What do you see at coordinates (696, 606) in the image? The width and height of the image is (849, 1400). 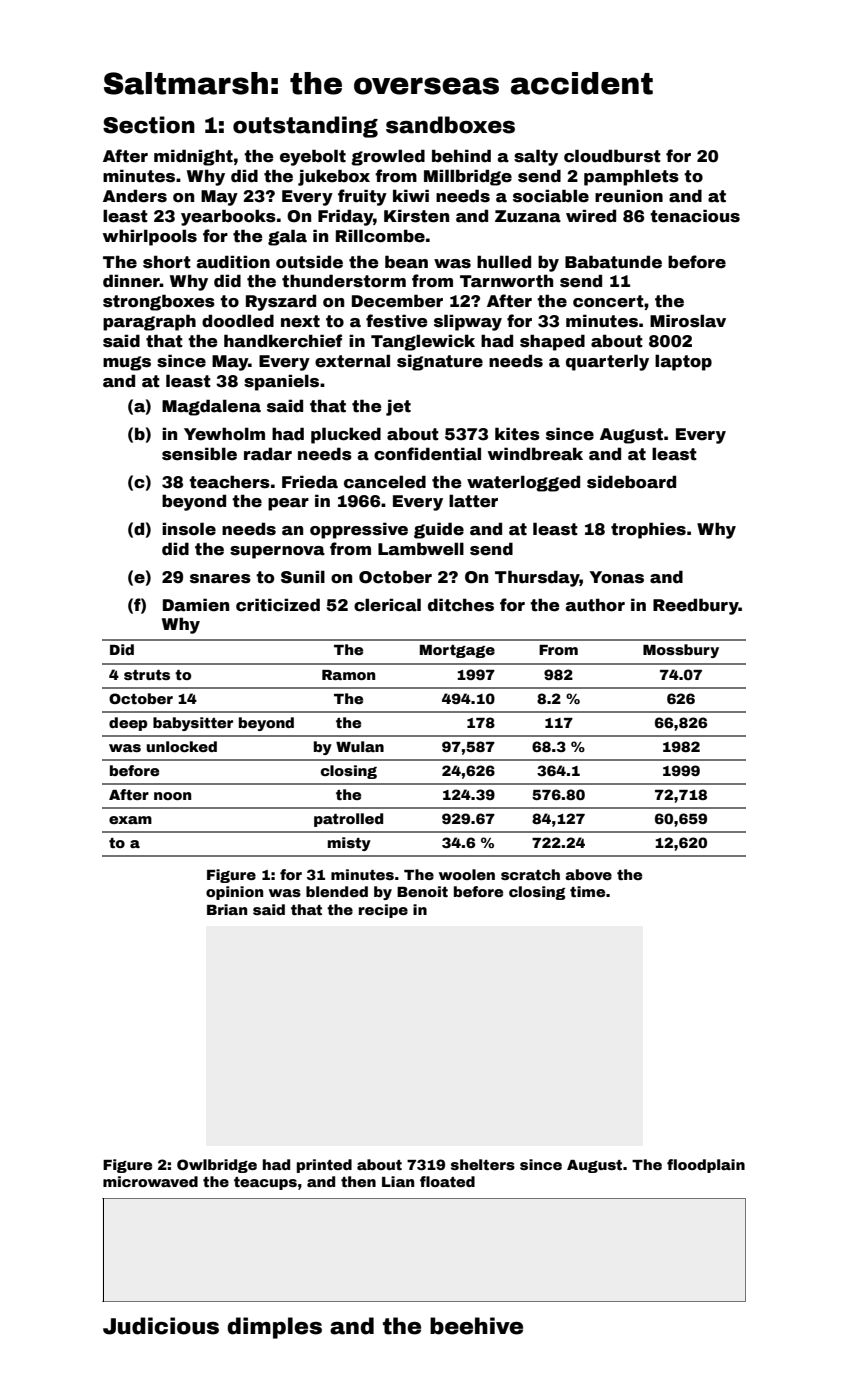 I see `Reedbury` at bounding box center [696, 606].
